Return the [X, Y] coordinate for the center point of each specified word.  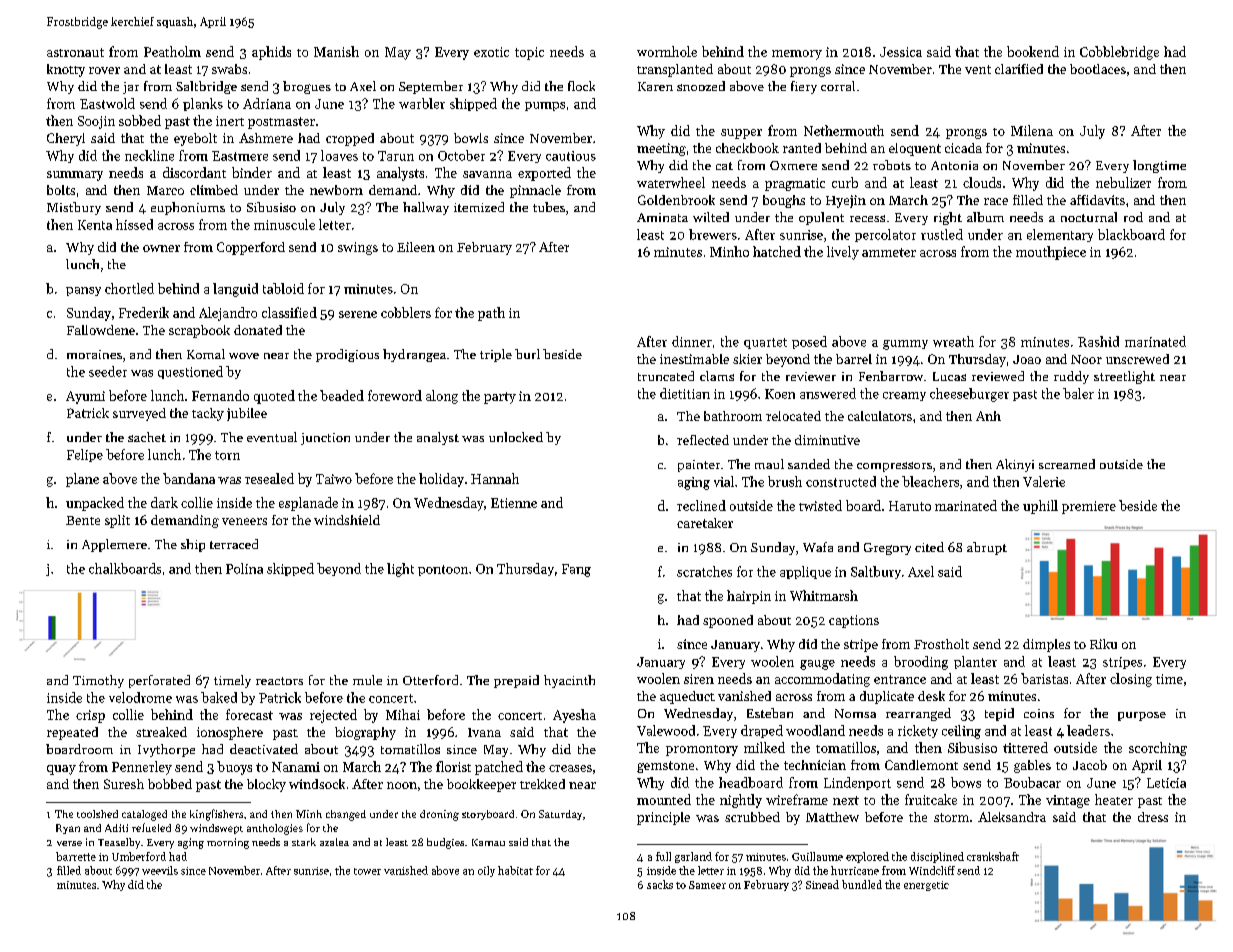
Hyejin [846, 201]
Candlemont [921, 765]
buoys [234, 768]
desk [931, 696]
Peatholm [172, 51]
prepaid [516, 681]
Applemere [114, 545]
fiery [804, 87]
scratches [704, 571]
